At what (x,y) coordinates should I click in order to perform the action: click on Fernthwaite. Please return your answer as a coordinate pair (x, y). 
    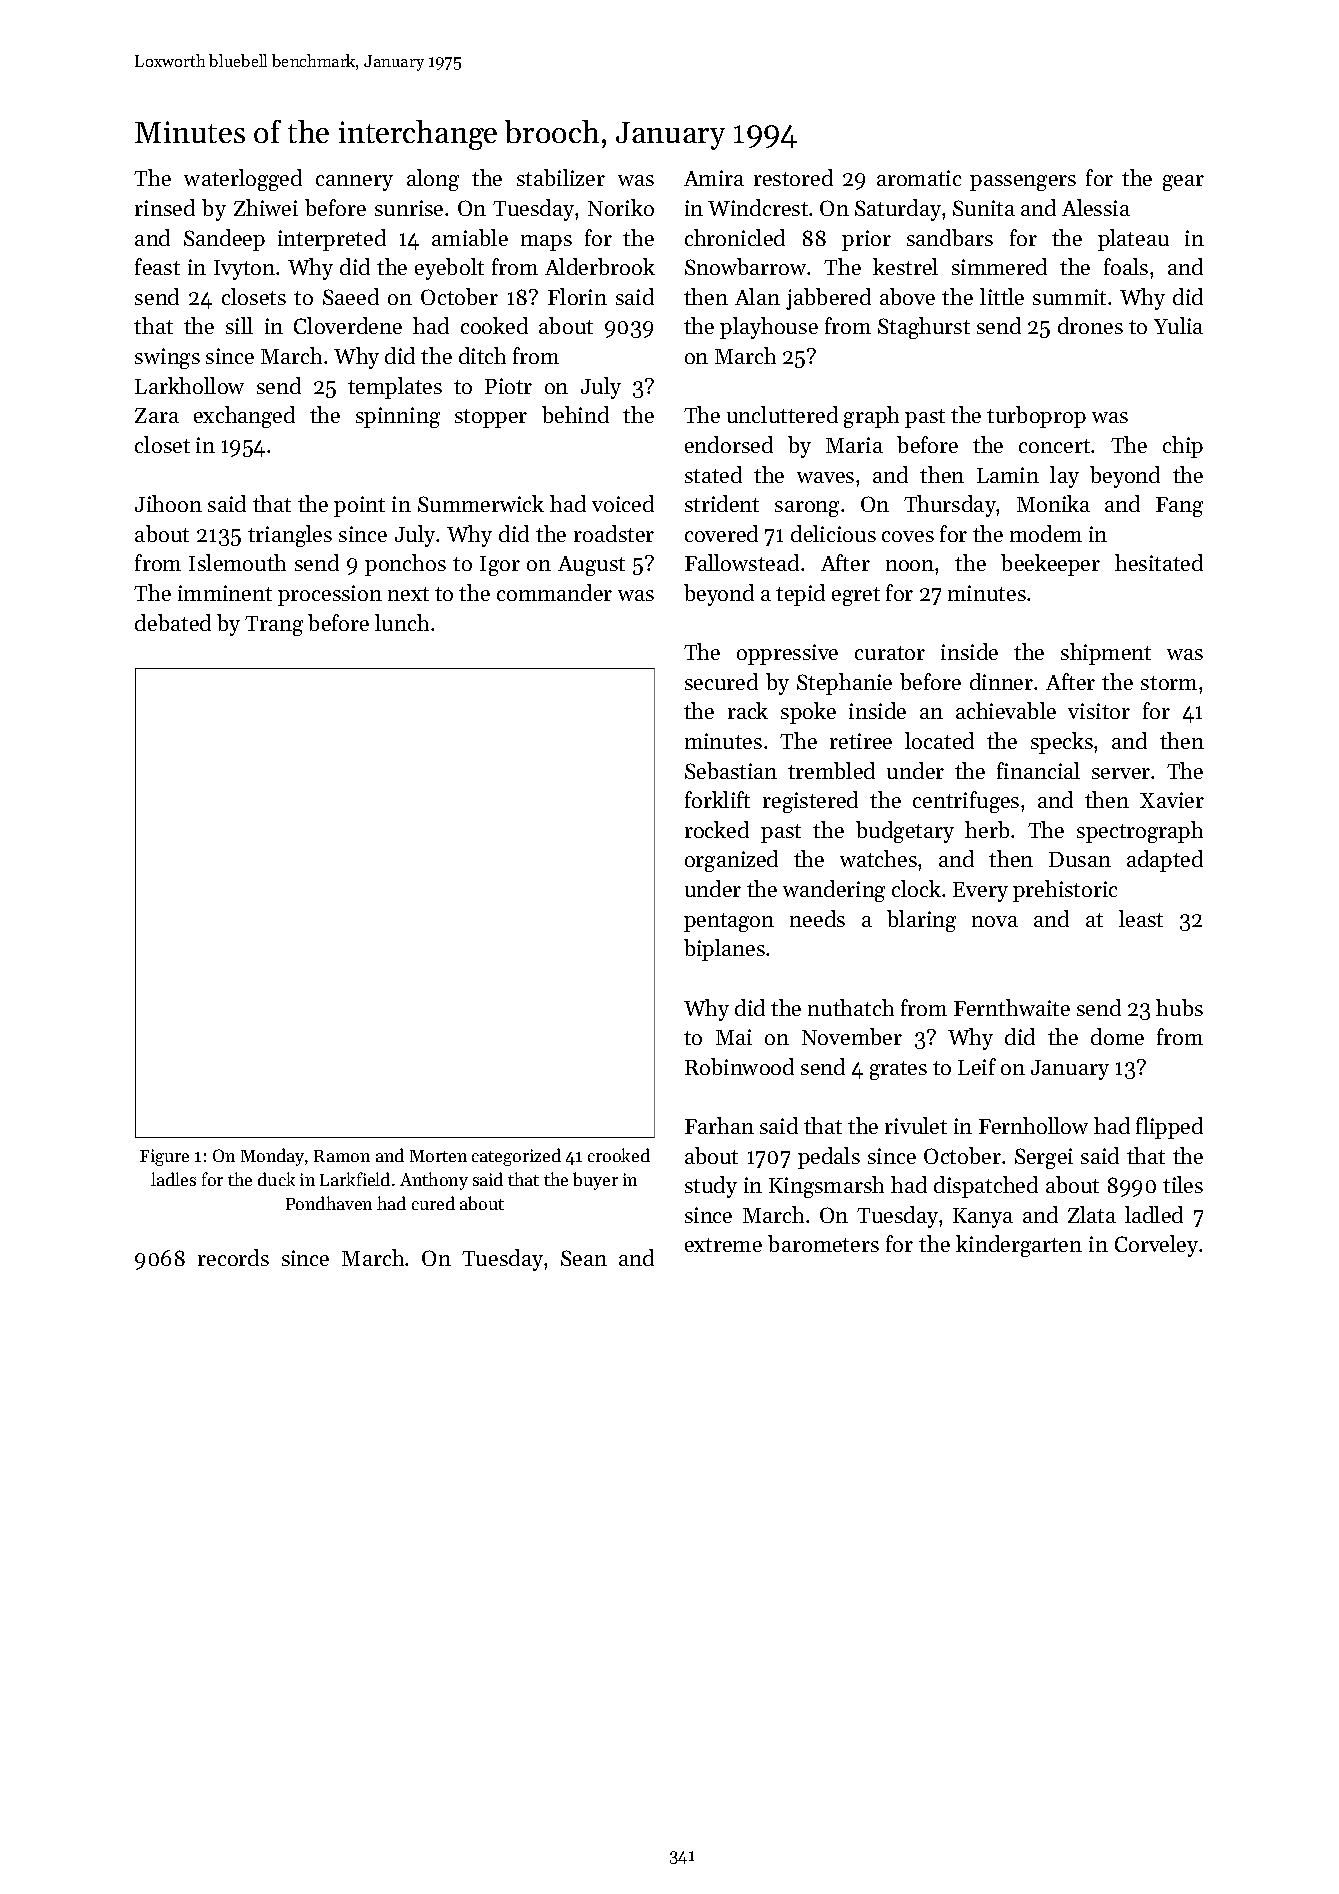
    Looking at the image, I should click on (1012, 1007).
